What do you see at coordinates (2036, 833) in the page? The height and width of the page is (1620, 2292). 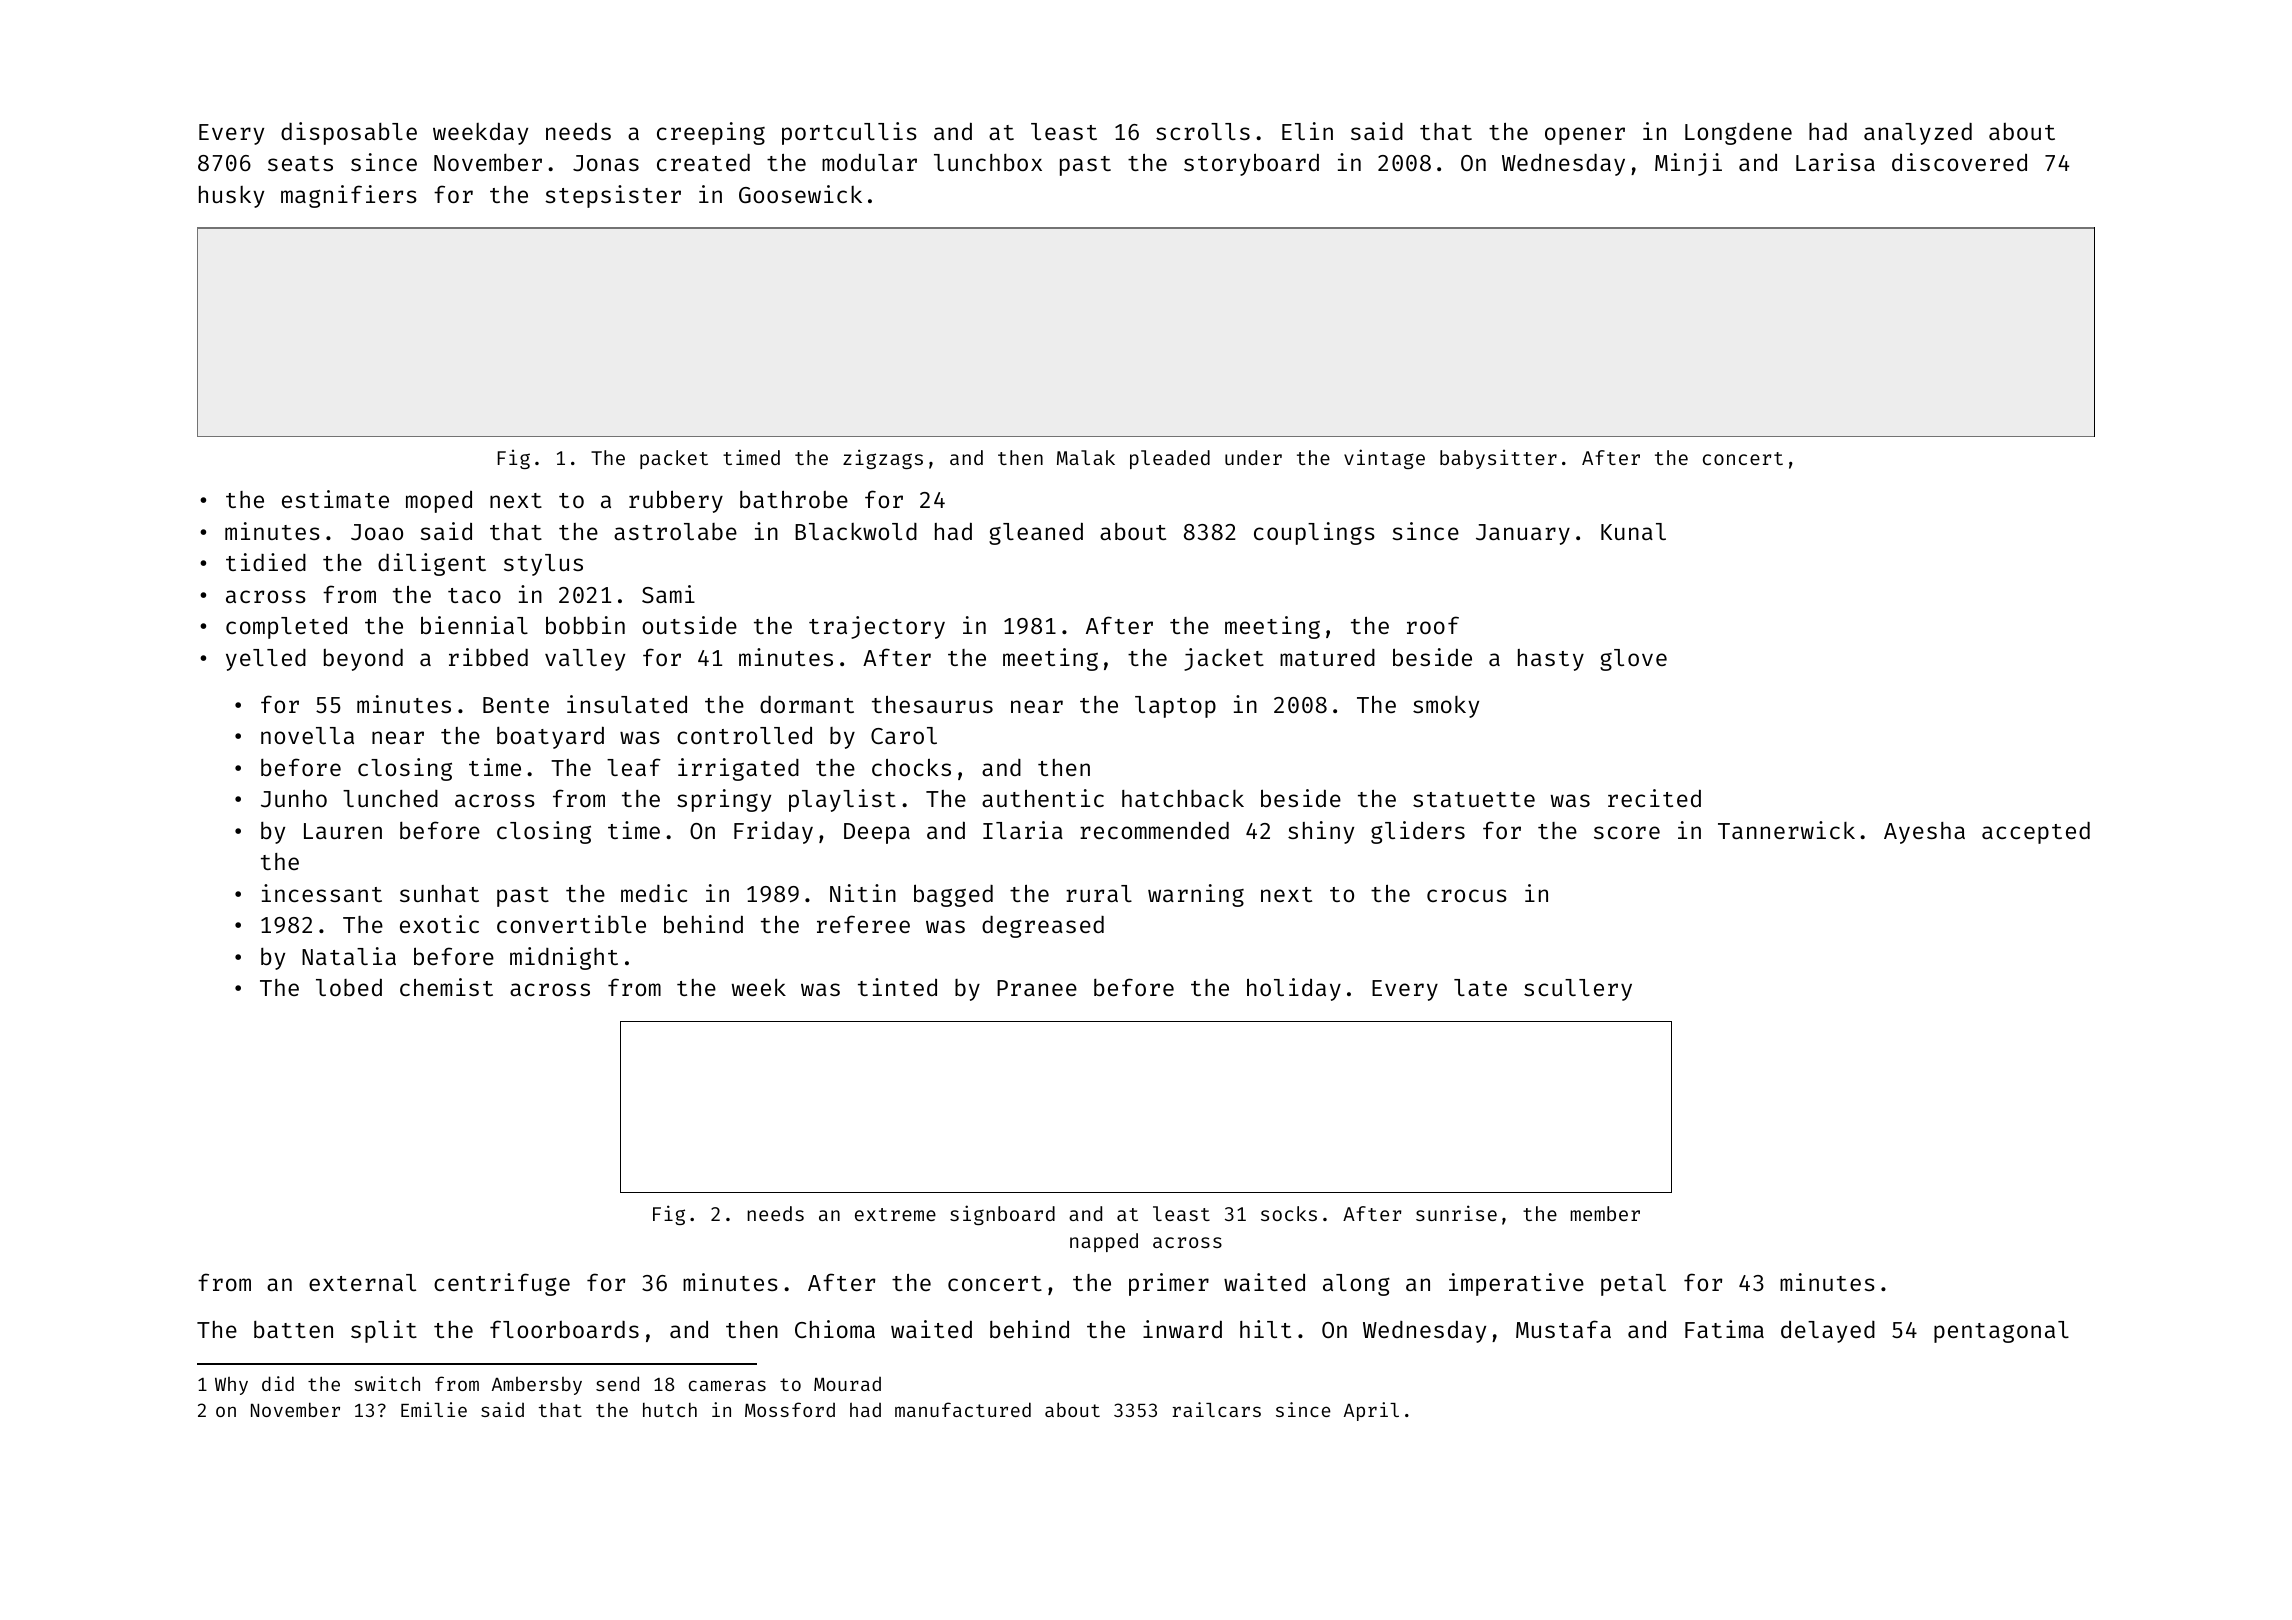 I see `accepted` at bounding box center [2036, 833].
